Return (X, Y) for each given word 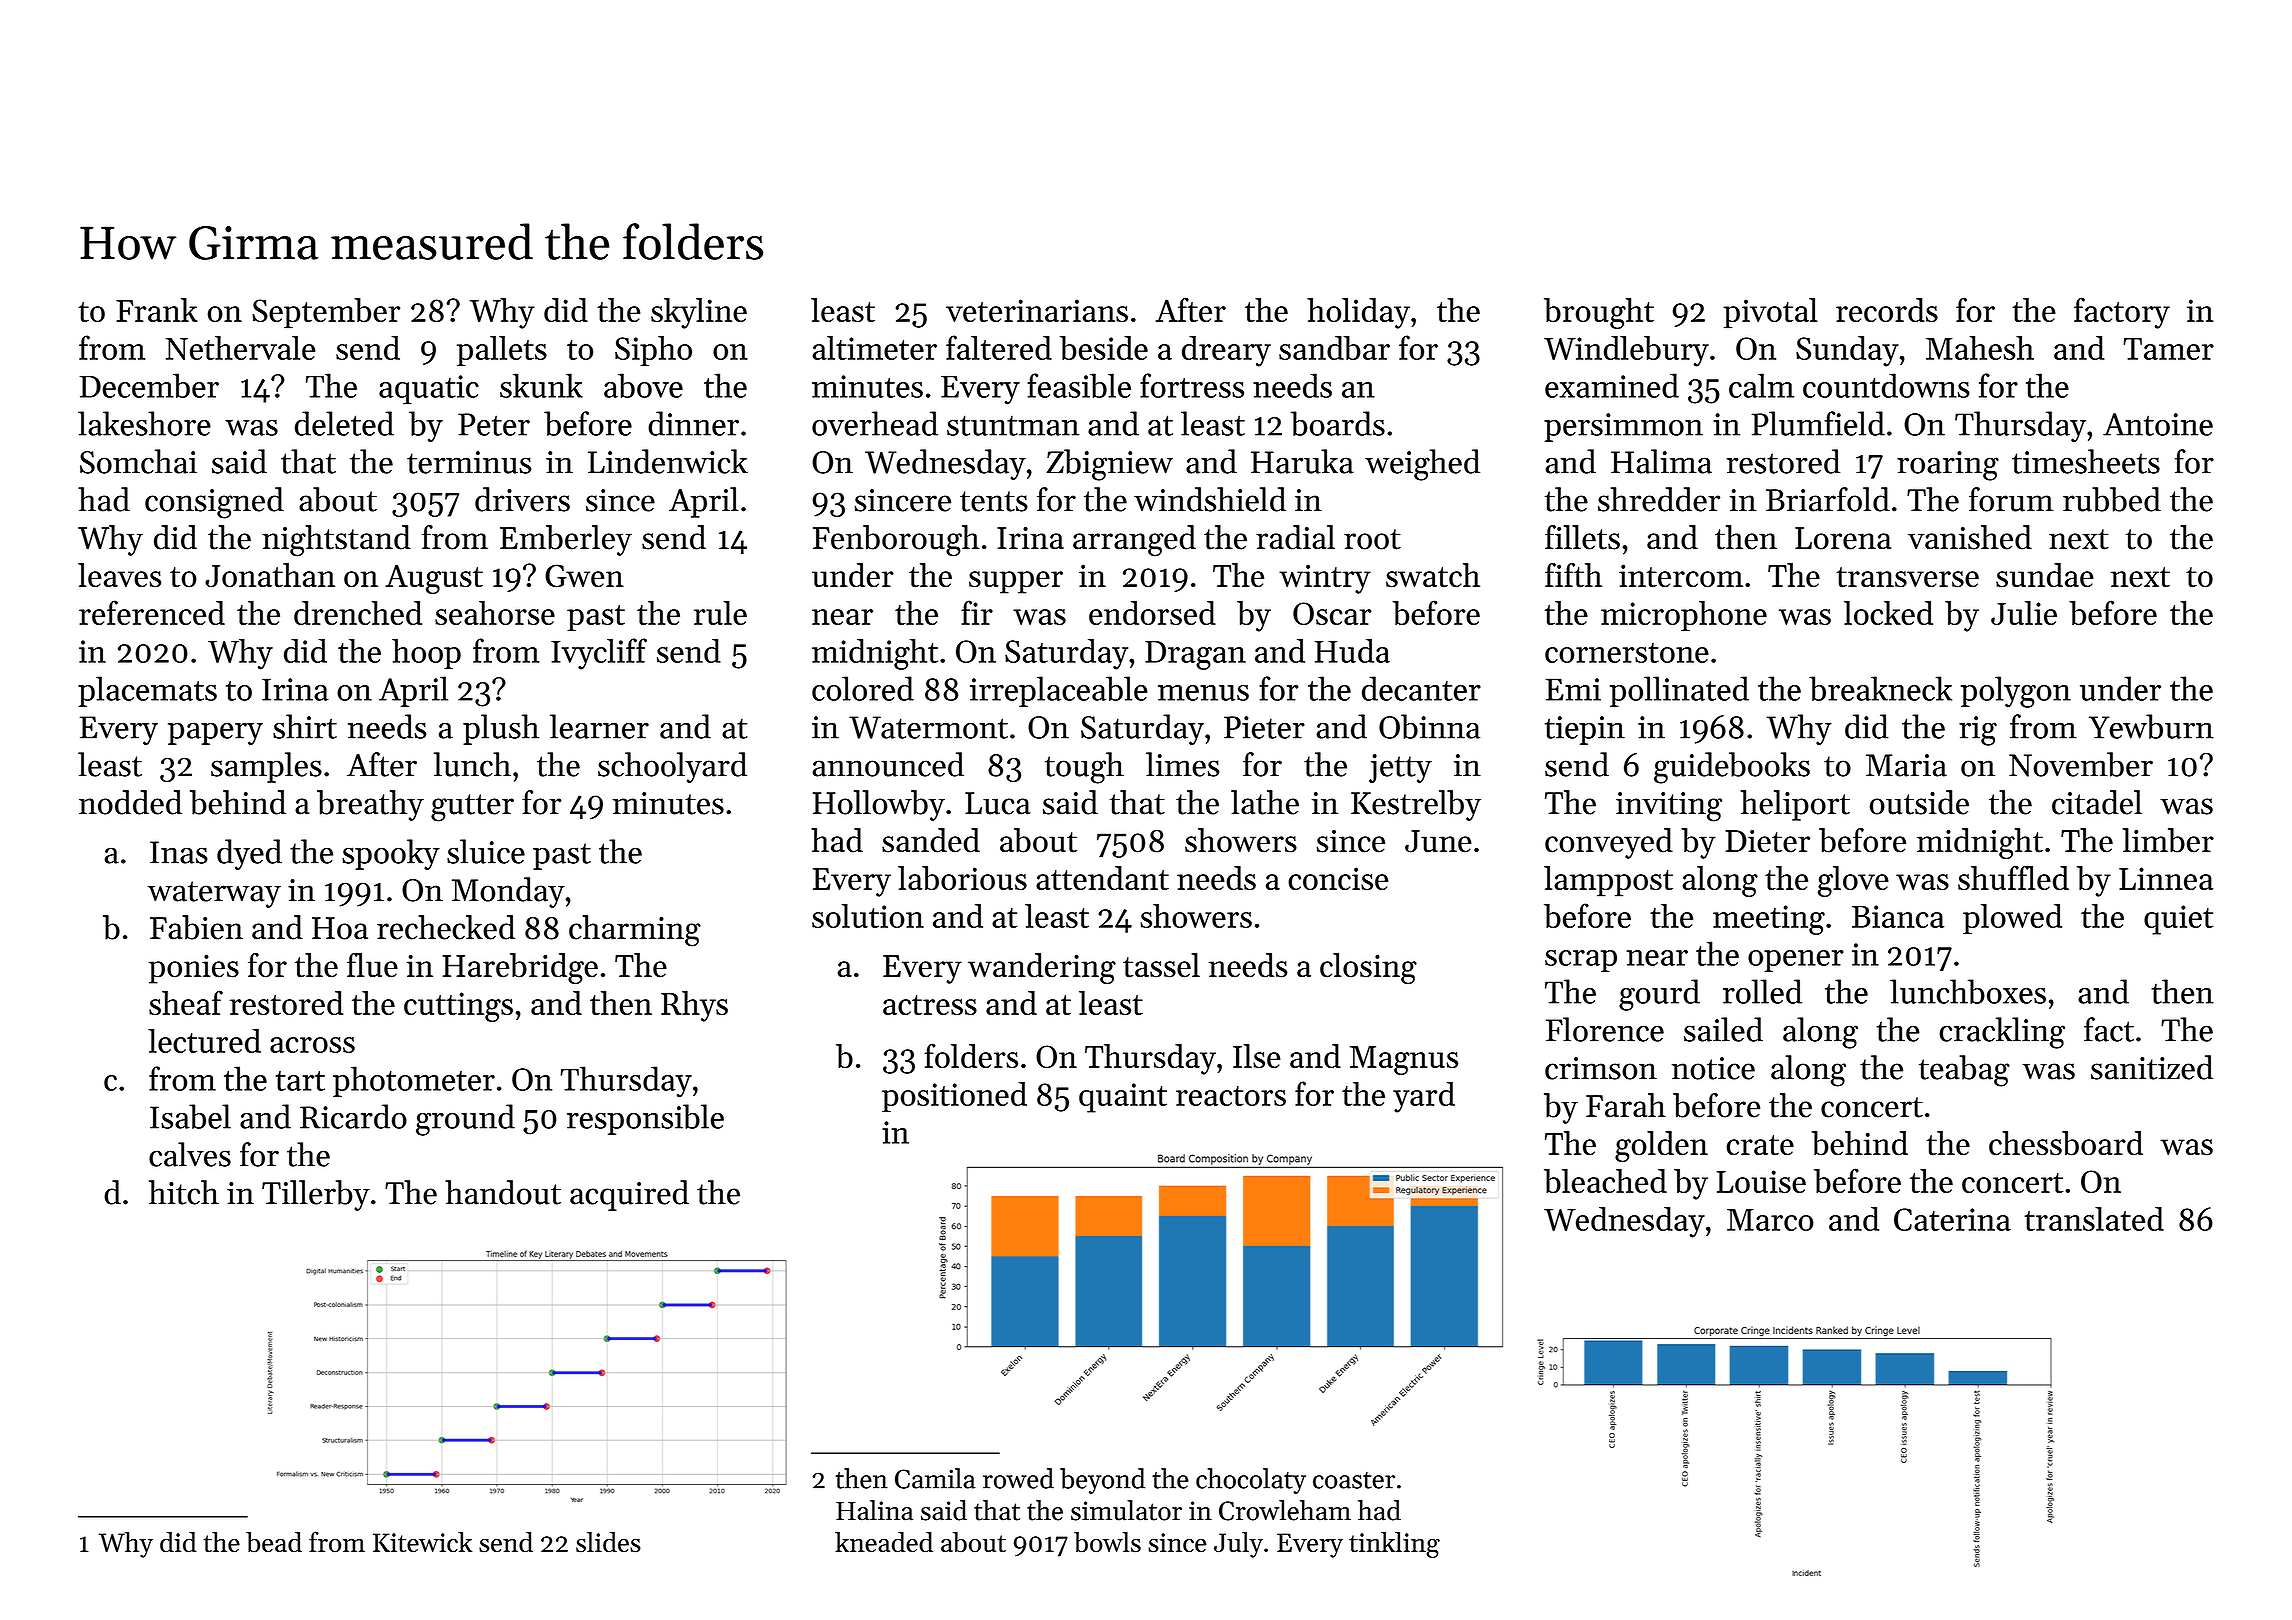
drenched (358, 613)
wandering (1042, 968)
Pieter (1264, 727)
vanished (1970, 537)
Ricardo (353, 1116)
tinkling (1394, 1545)
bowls (1107, 1542)
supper (1016, 582)
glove (1853, 881)
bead (274, 1542)
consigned (214, 503)
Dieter (1767, 841)
